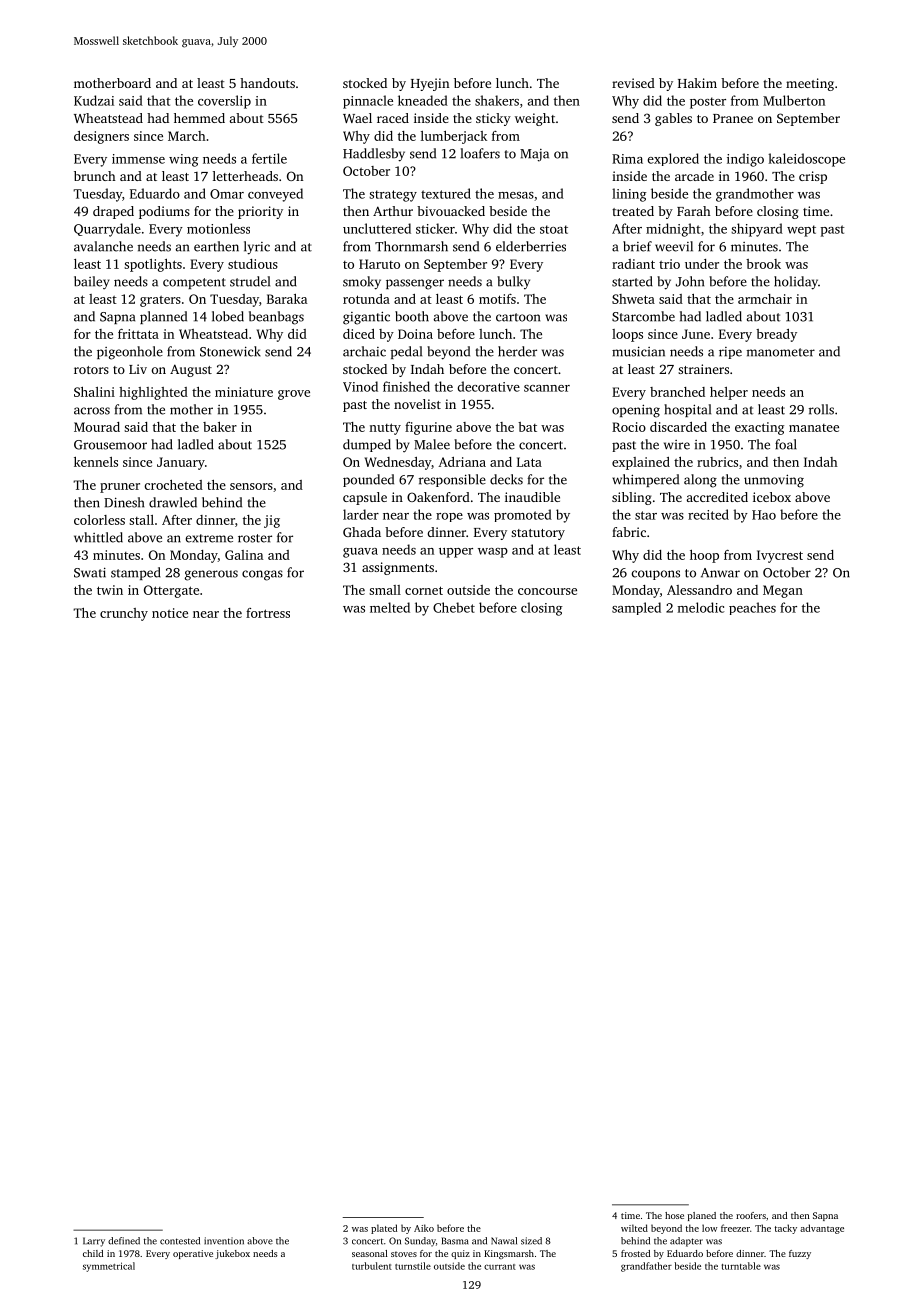  I want to click on coverslip, so click(224, 102).
